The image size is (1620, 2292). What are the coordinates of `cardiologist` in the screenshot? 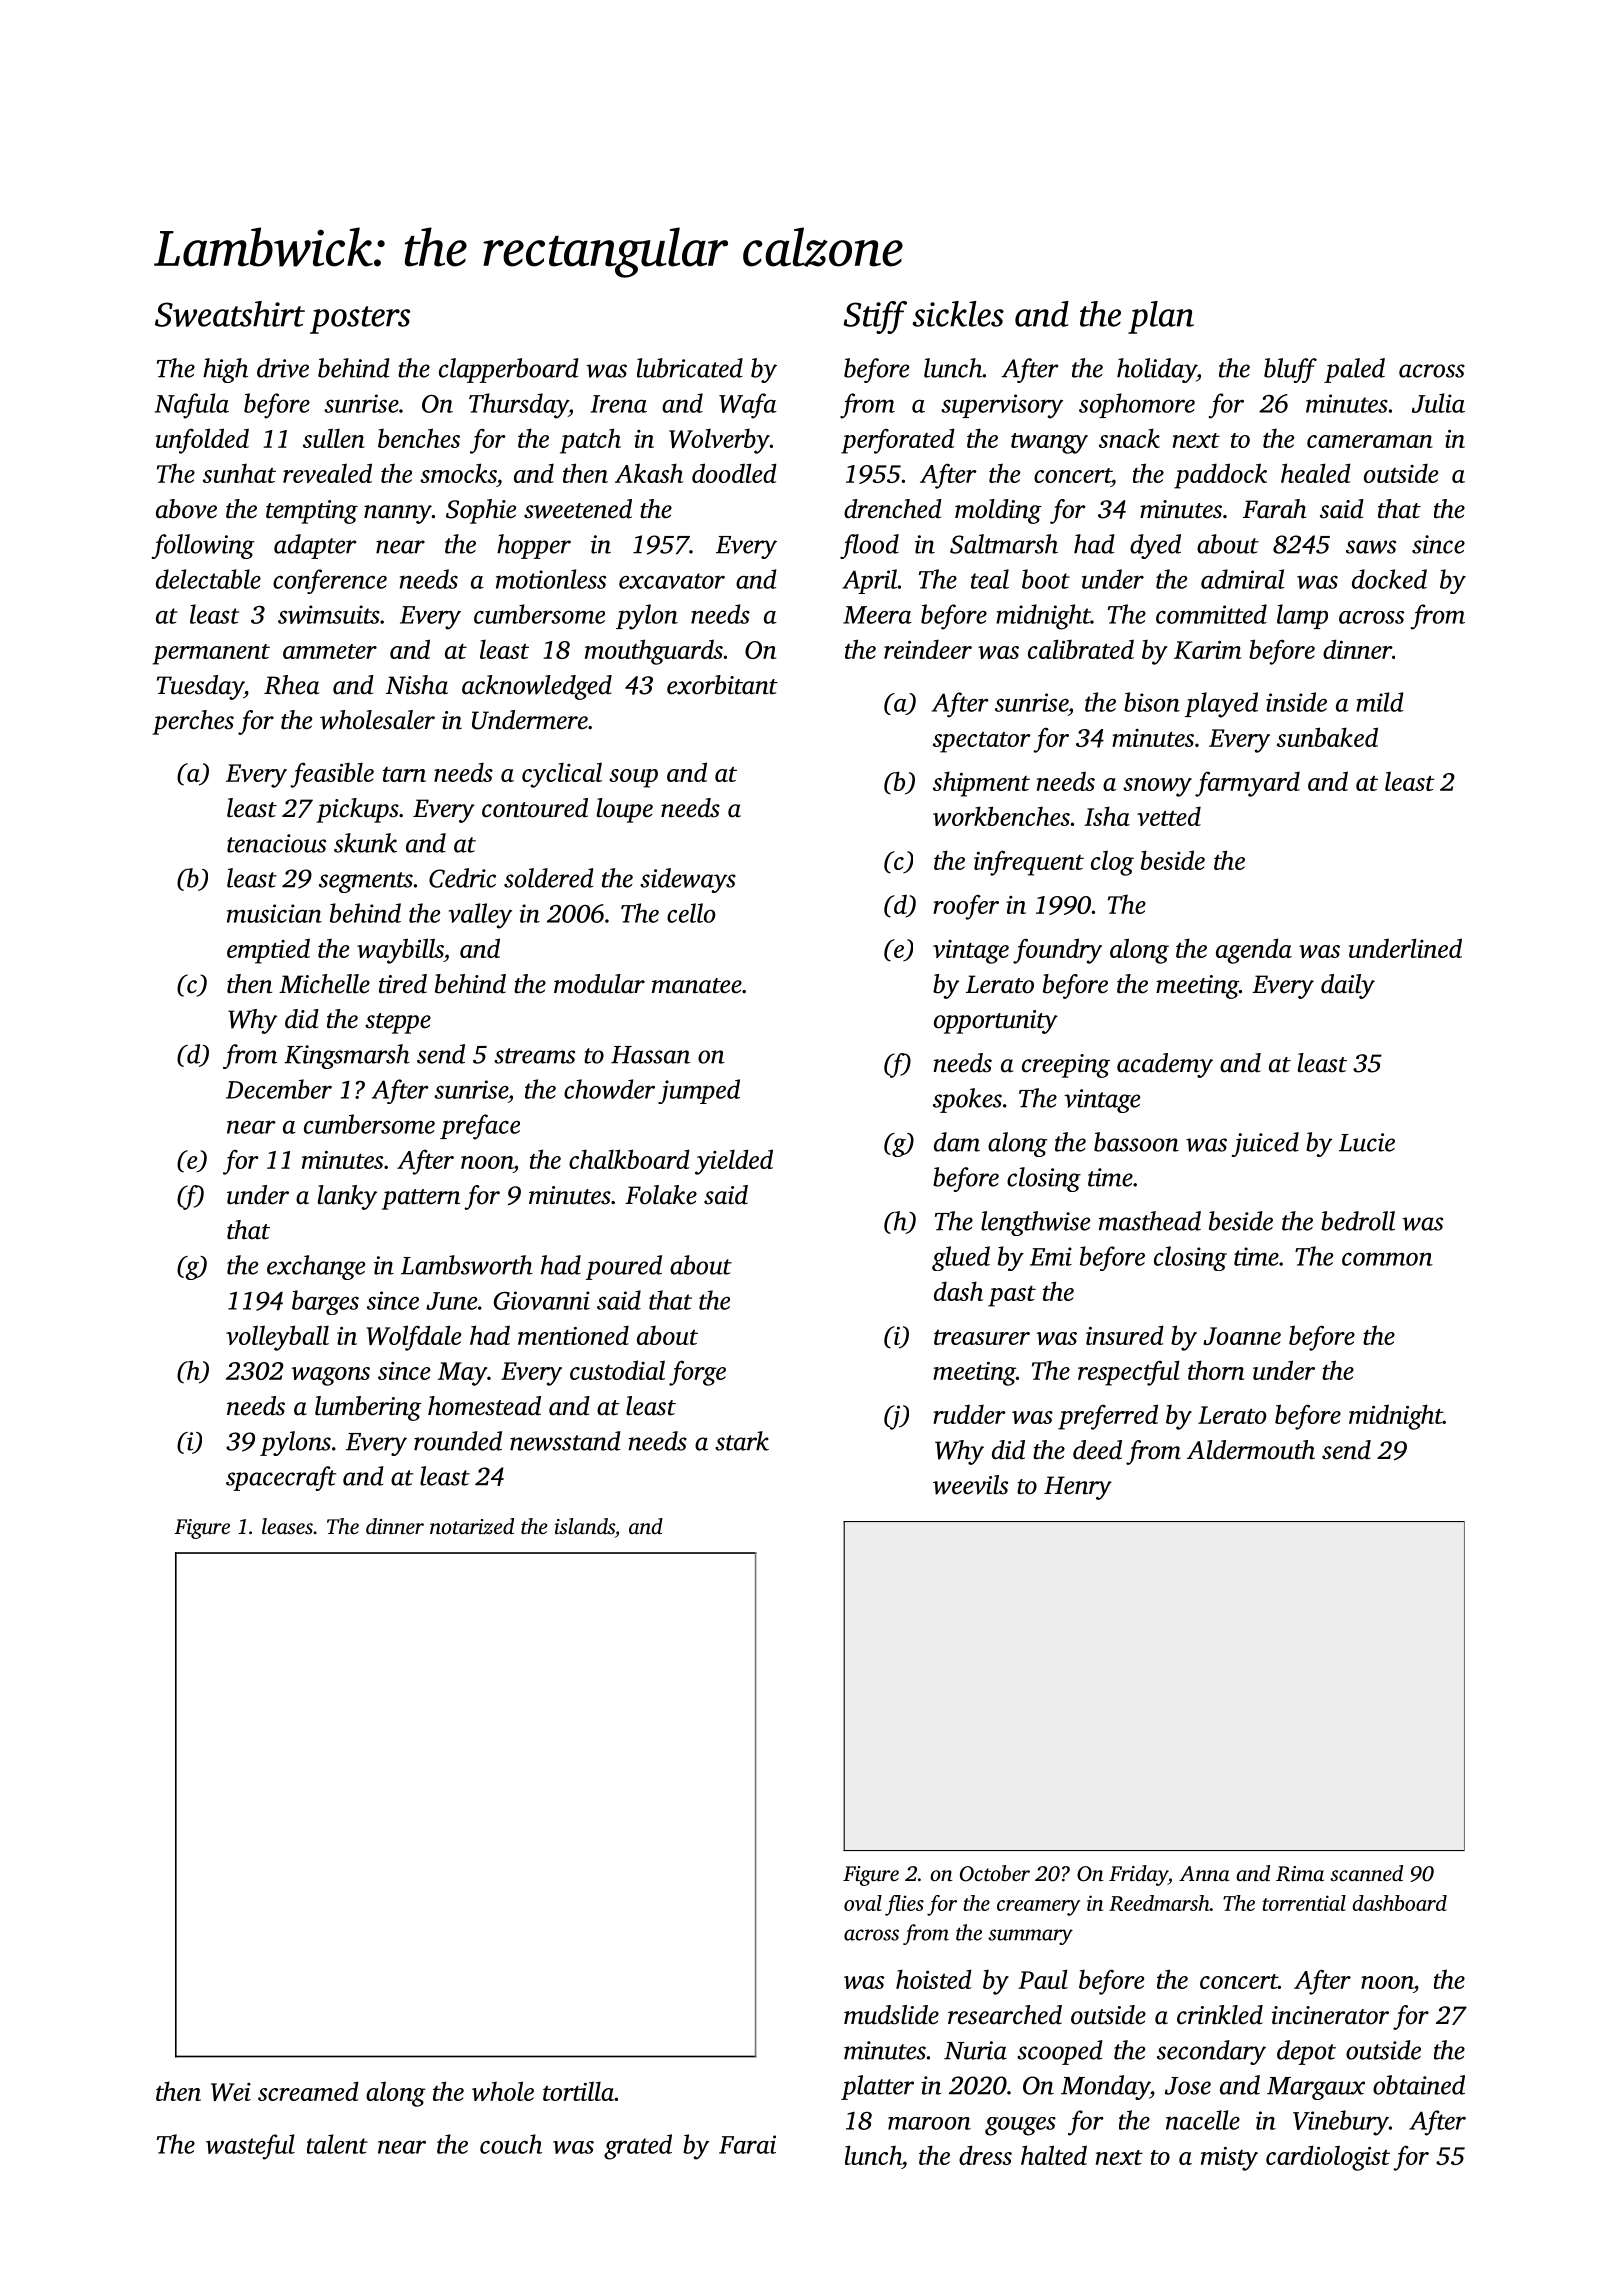 It's located at (1328, 2158).
